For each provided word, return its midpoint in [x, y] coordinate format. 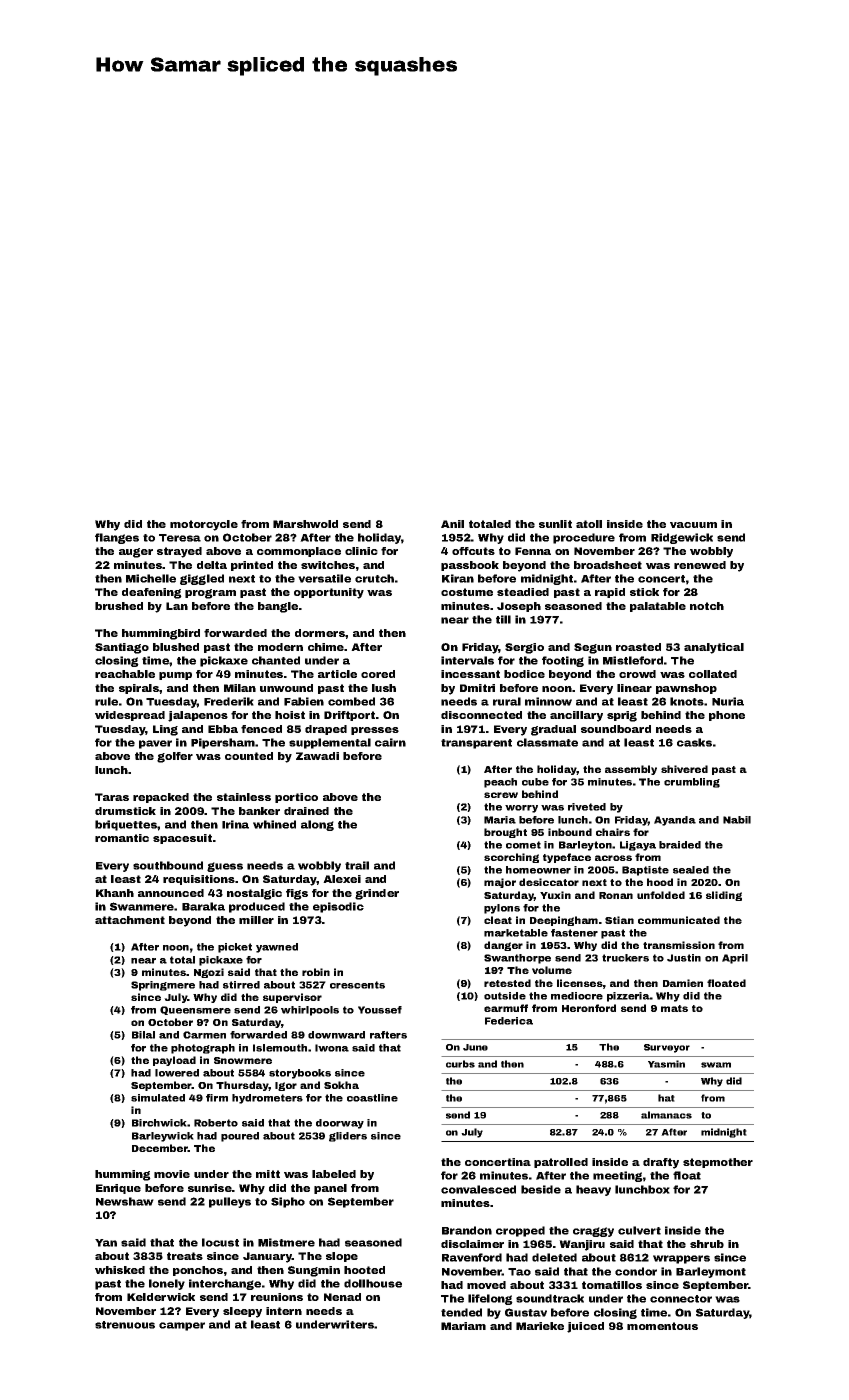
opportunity [329, 593]
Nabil [737, 820]
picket [235, 948]
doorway [340, 1124]
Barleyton [585, 846]
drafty [661, 1163]
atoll [589, 524]
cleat [498, 920]
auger [136, 553]
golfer [175, 757]
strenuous [125, 1325]
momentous [662, 1326]
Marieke [540, 1326]
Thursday [242, 1086]
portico [296, 798]
